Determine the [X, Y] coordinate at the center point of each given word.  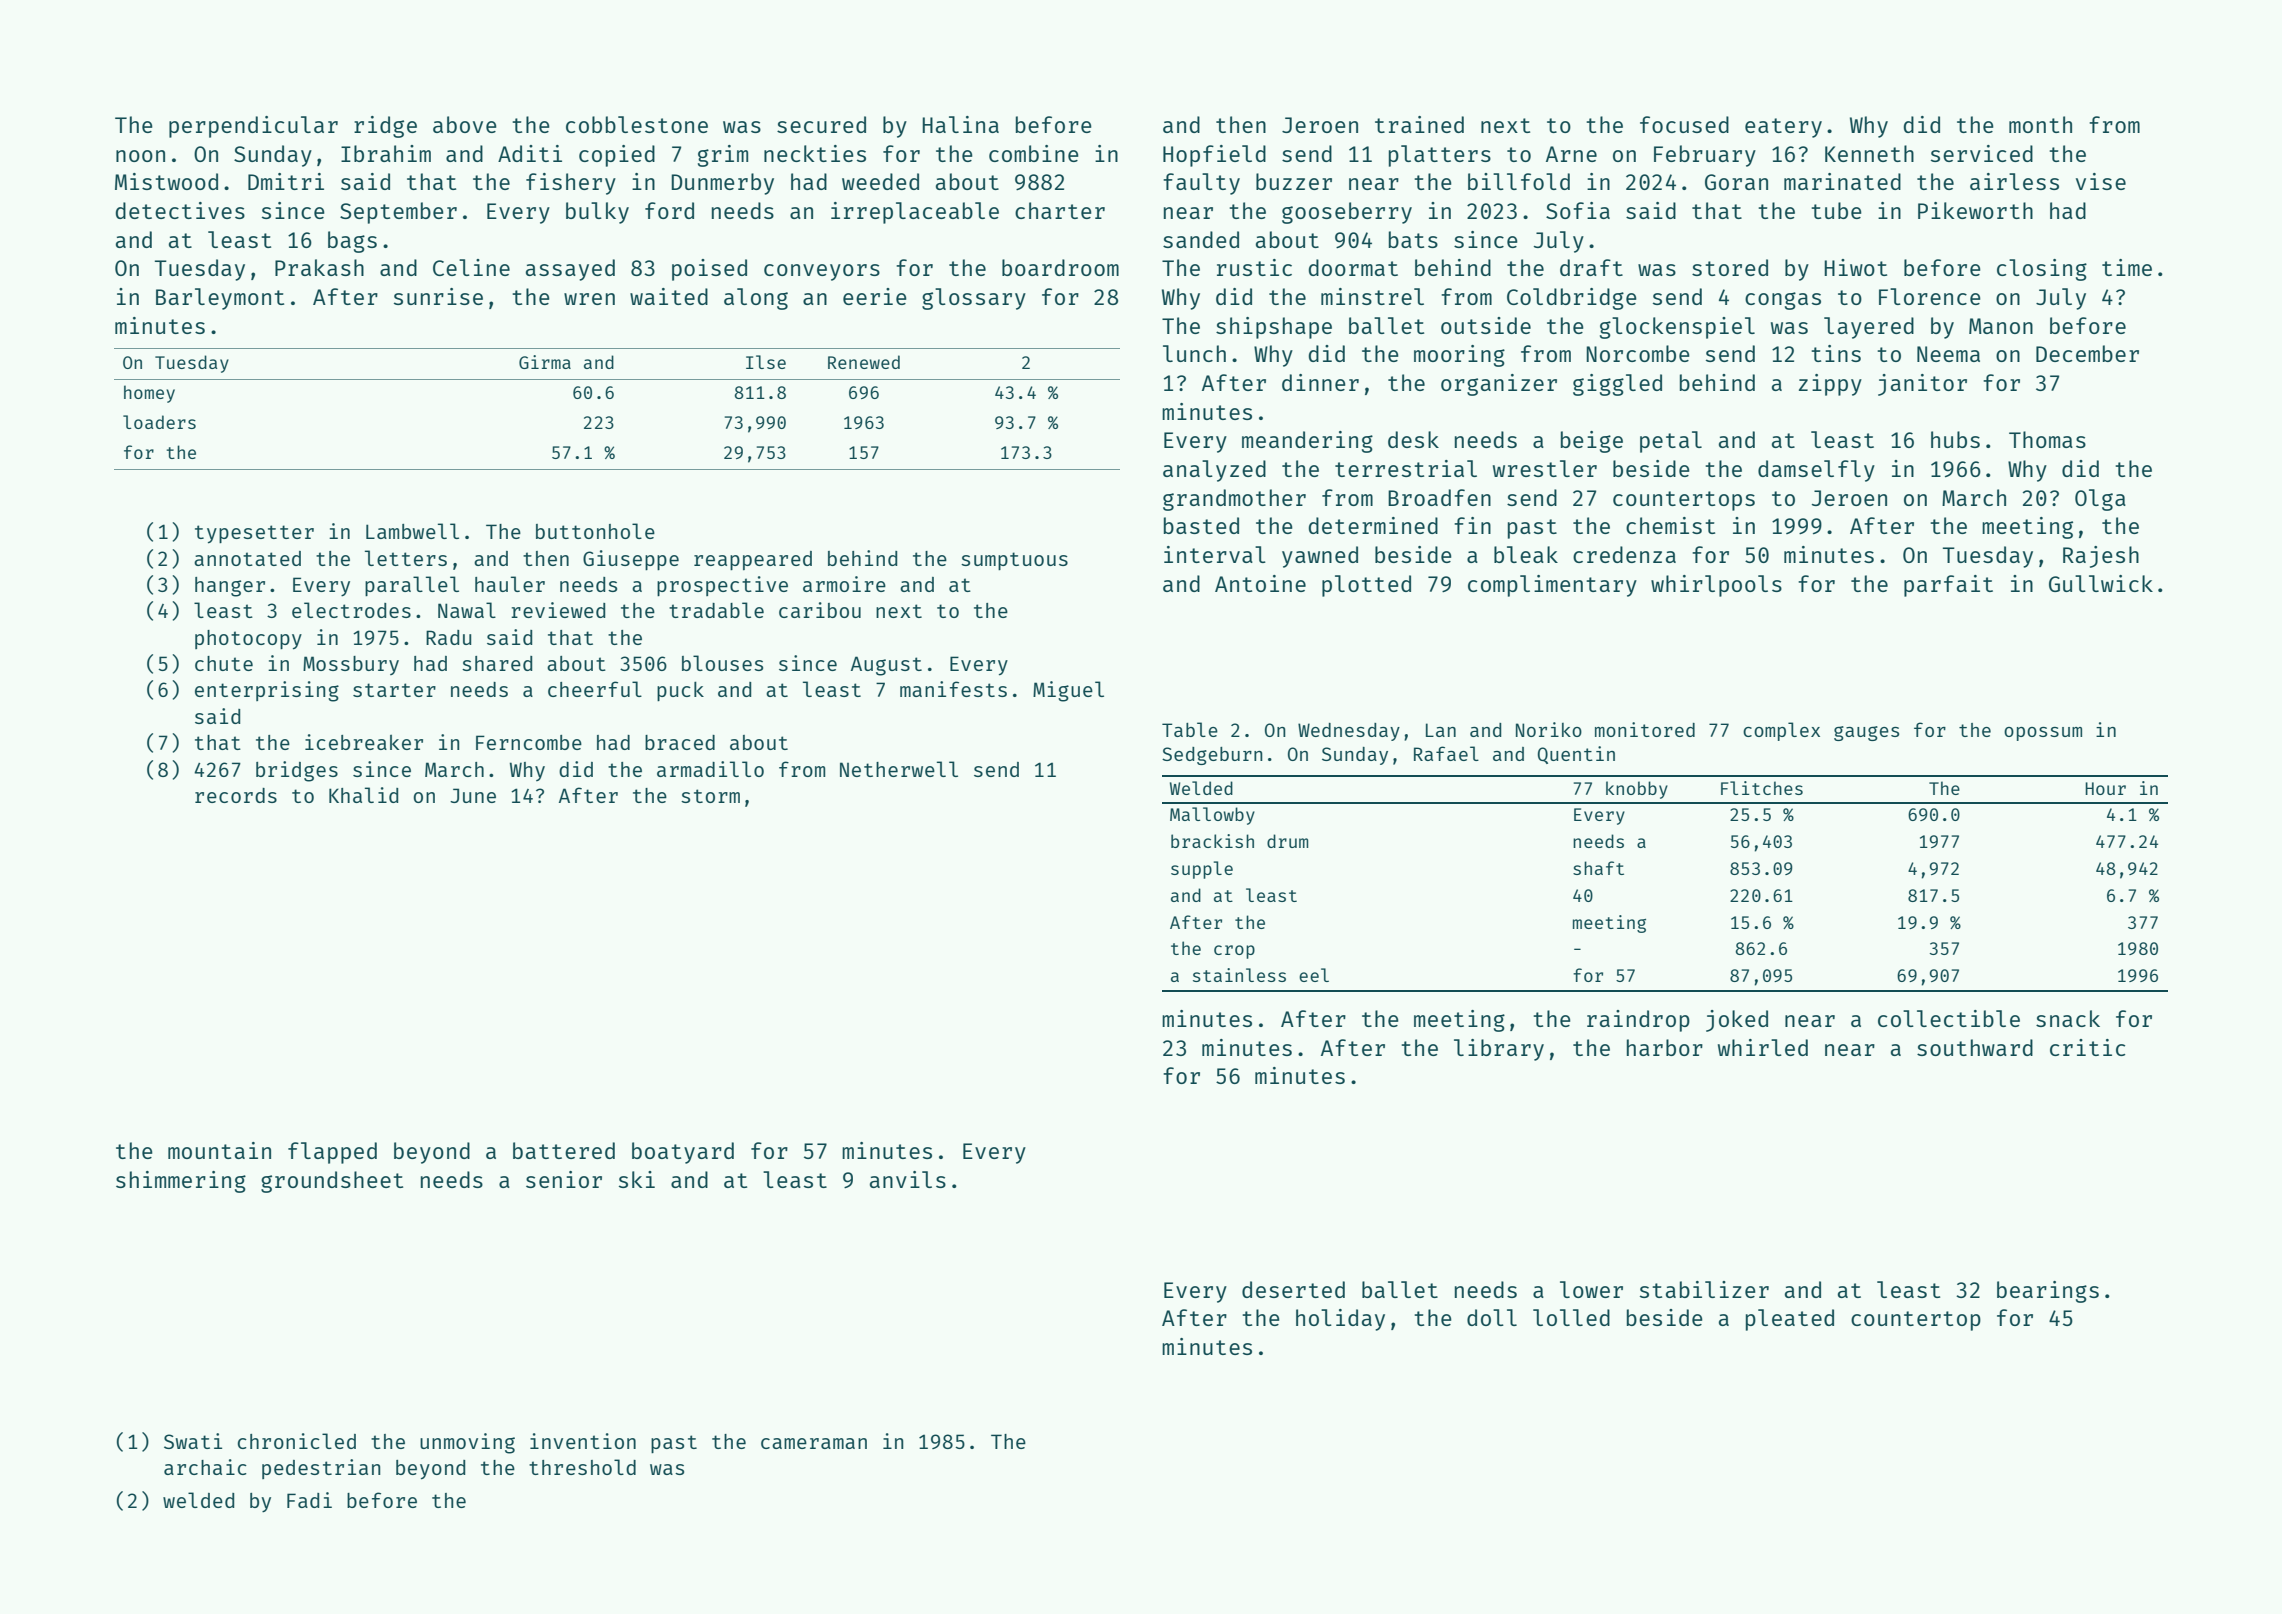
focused [1684, 124]
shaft [1598, 868]
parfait [1948, 586]
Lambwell [412, 531]
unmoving [467, 1443]
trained [1419, 124]
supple [1202, 870]
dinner [1320, 382]
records [236, 795]
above [465, 124]
